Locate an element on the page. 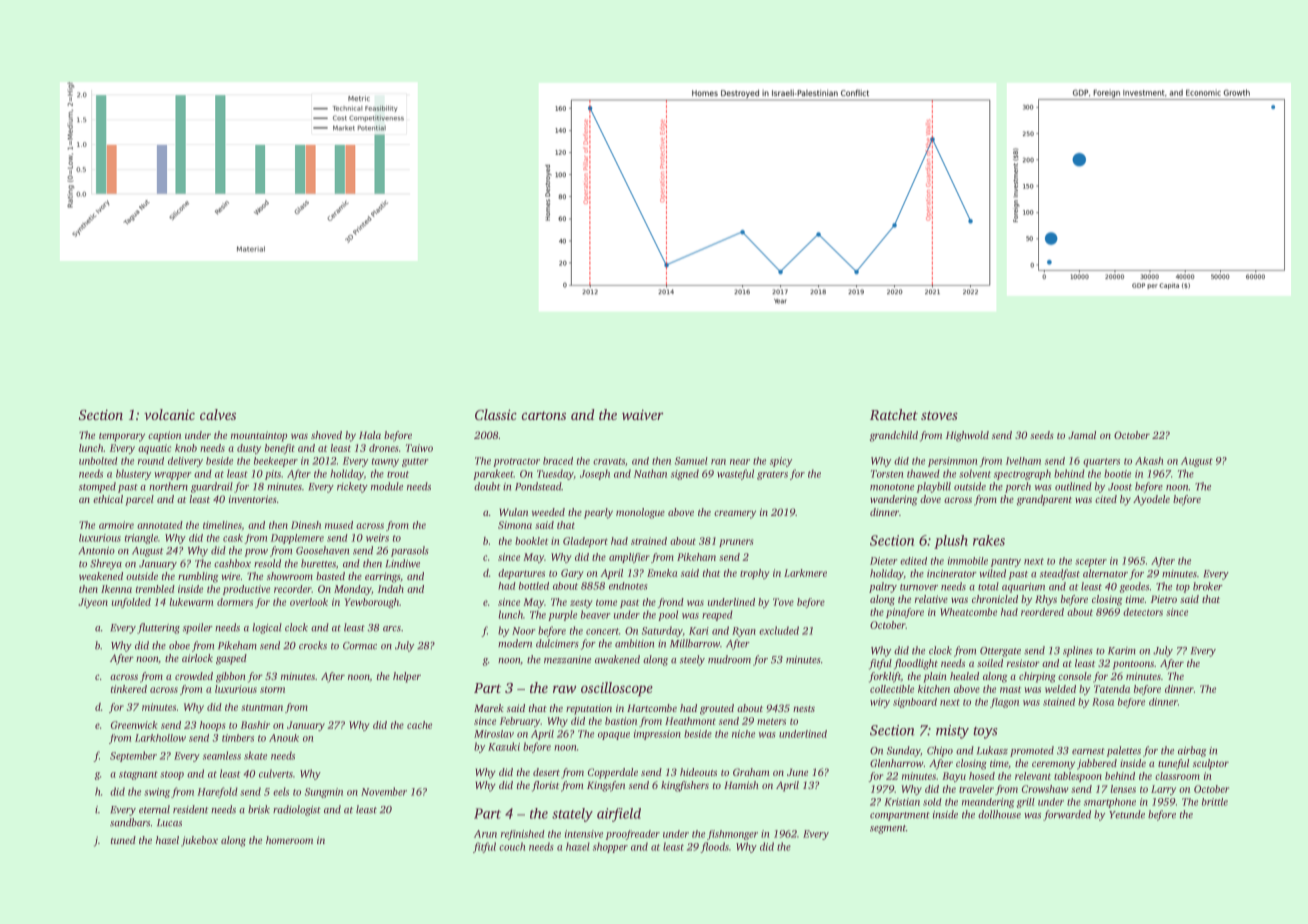  Akash is located at coordinates (1149, 461).
